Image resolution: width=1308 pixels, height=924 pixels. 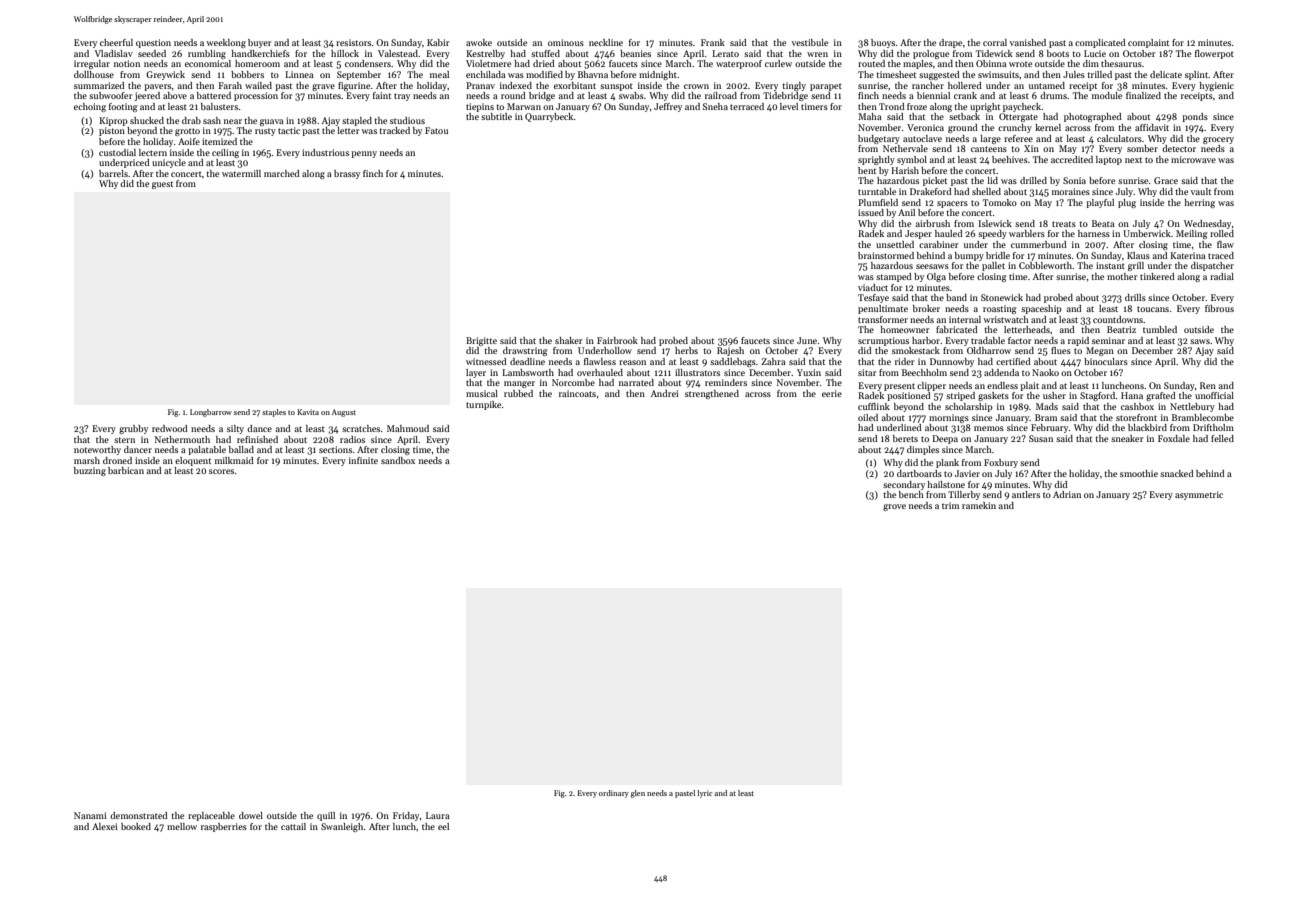 What do you see at coordinates (1072, 159) in the image?
I see `accredited` at bounding box center [1072, 159].
